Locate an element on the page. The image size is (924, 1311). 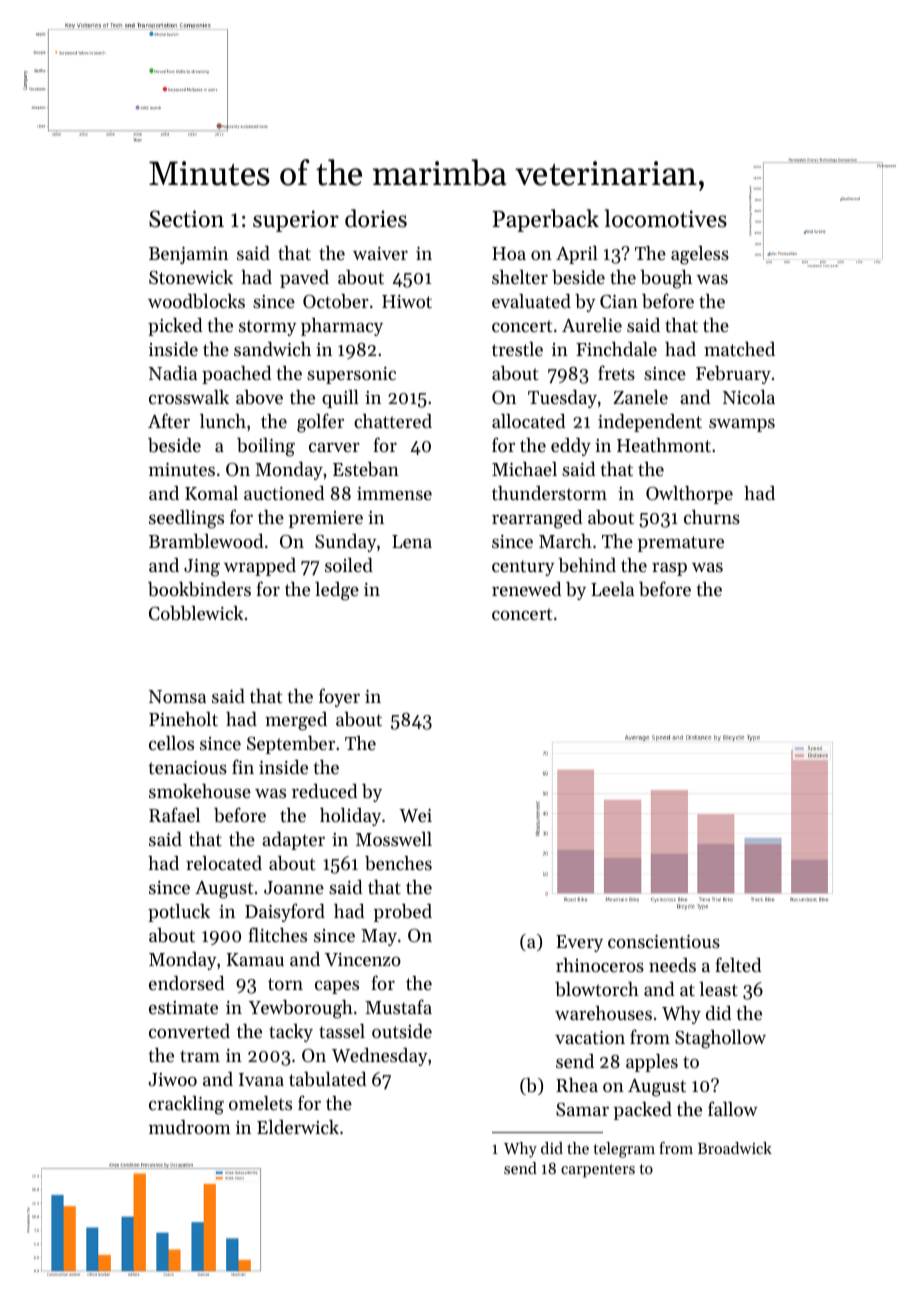
locomotives is located at coordinates (666, 218).
